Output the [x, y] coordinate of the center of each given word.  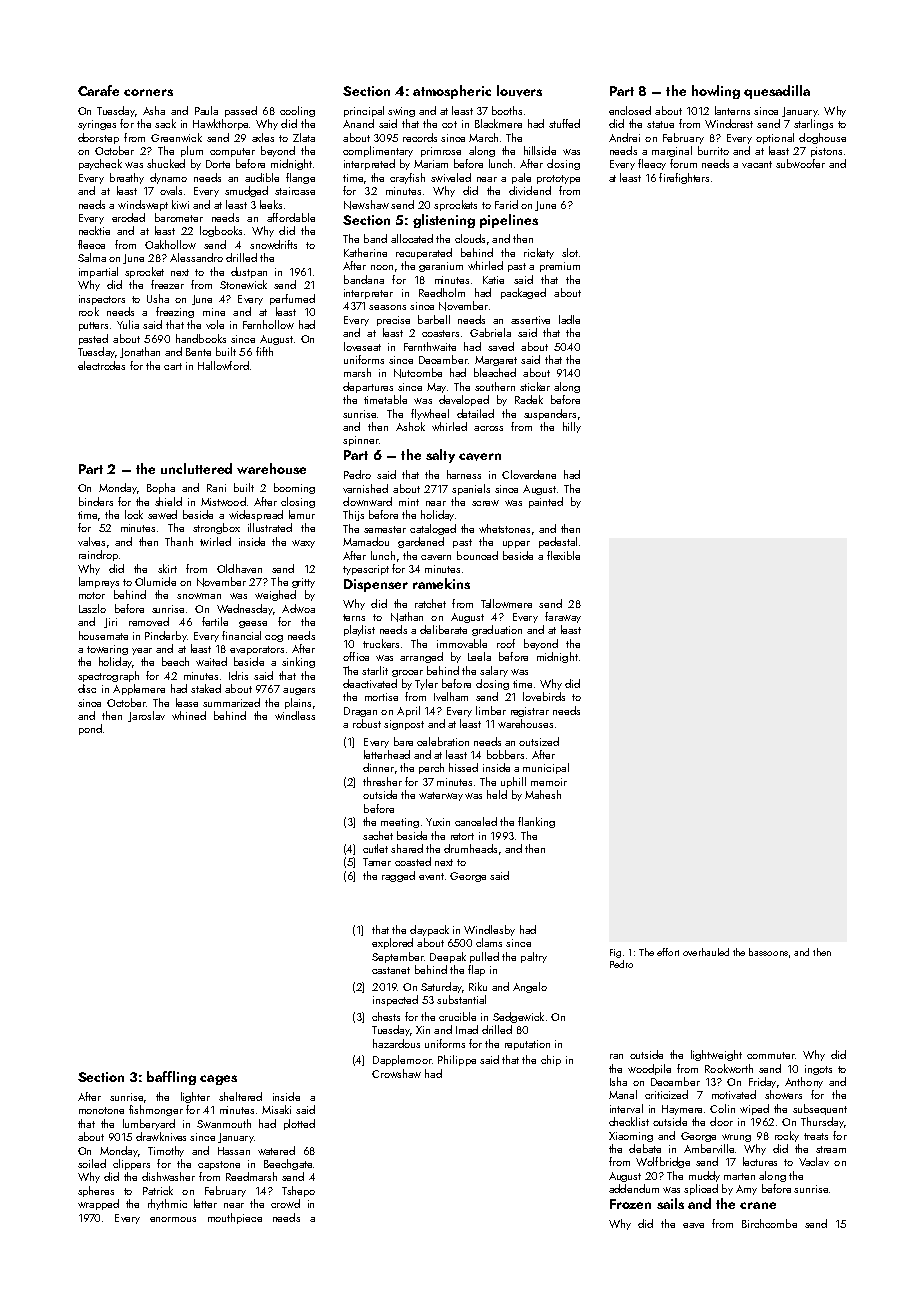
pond [90, 729]
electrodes [101, 365]
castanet [391, 970]
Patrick [158, 1190]
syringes [97, 125]
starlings [813, 124]
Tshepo [298, 1191]
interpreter [368, 294]
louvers [519, 91]
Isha [618, 1081]
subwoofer [800, 163]
